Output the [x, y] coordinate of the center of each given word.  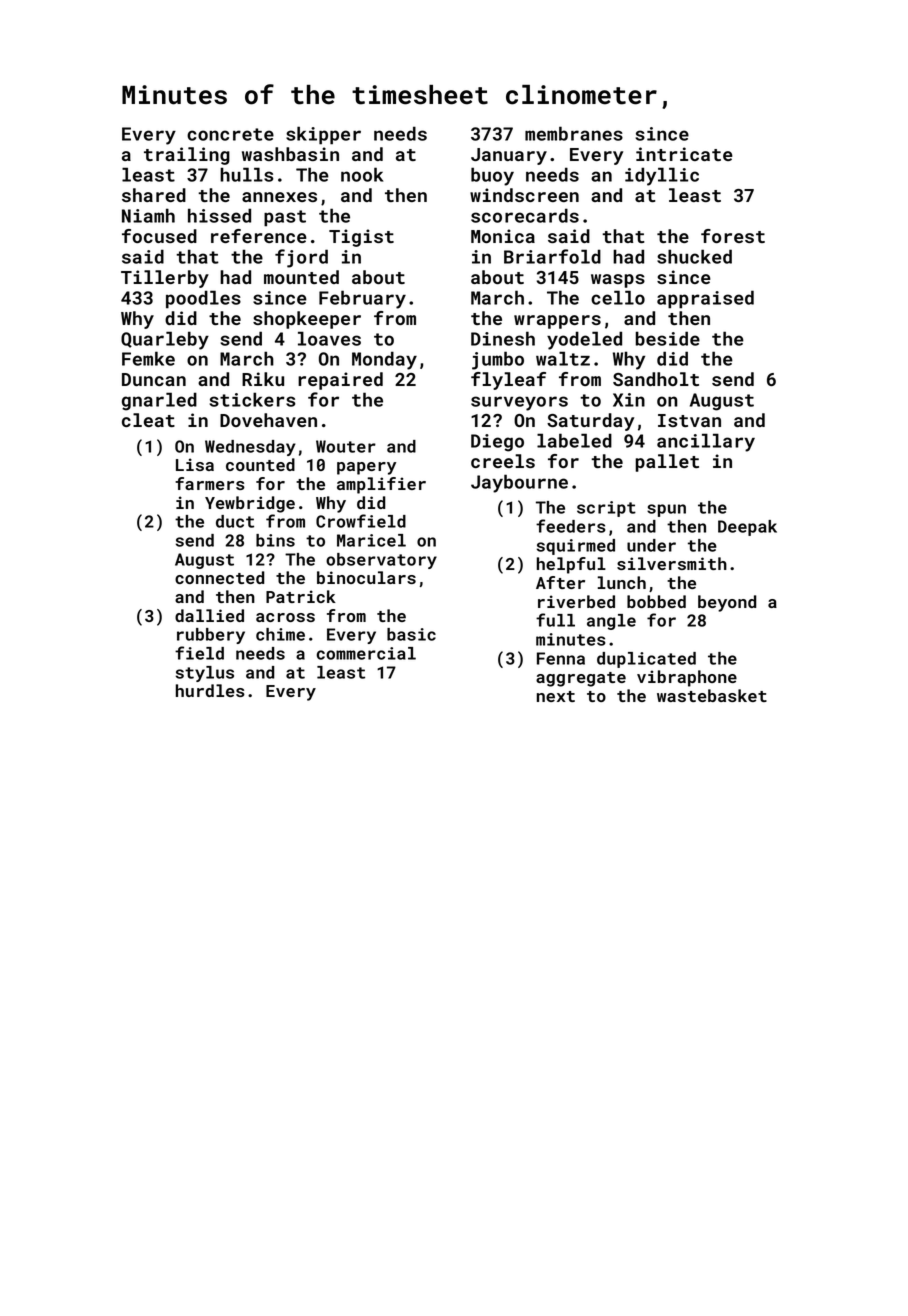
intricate [684, 154]
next [556, 696]
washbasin [290, 154]
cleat [148, 420]
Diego [497, 443]
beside [667, 338]
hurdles [210, 690]
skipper [323, 135]
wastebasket [712, 695]
